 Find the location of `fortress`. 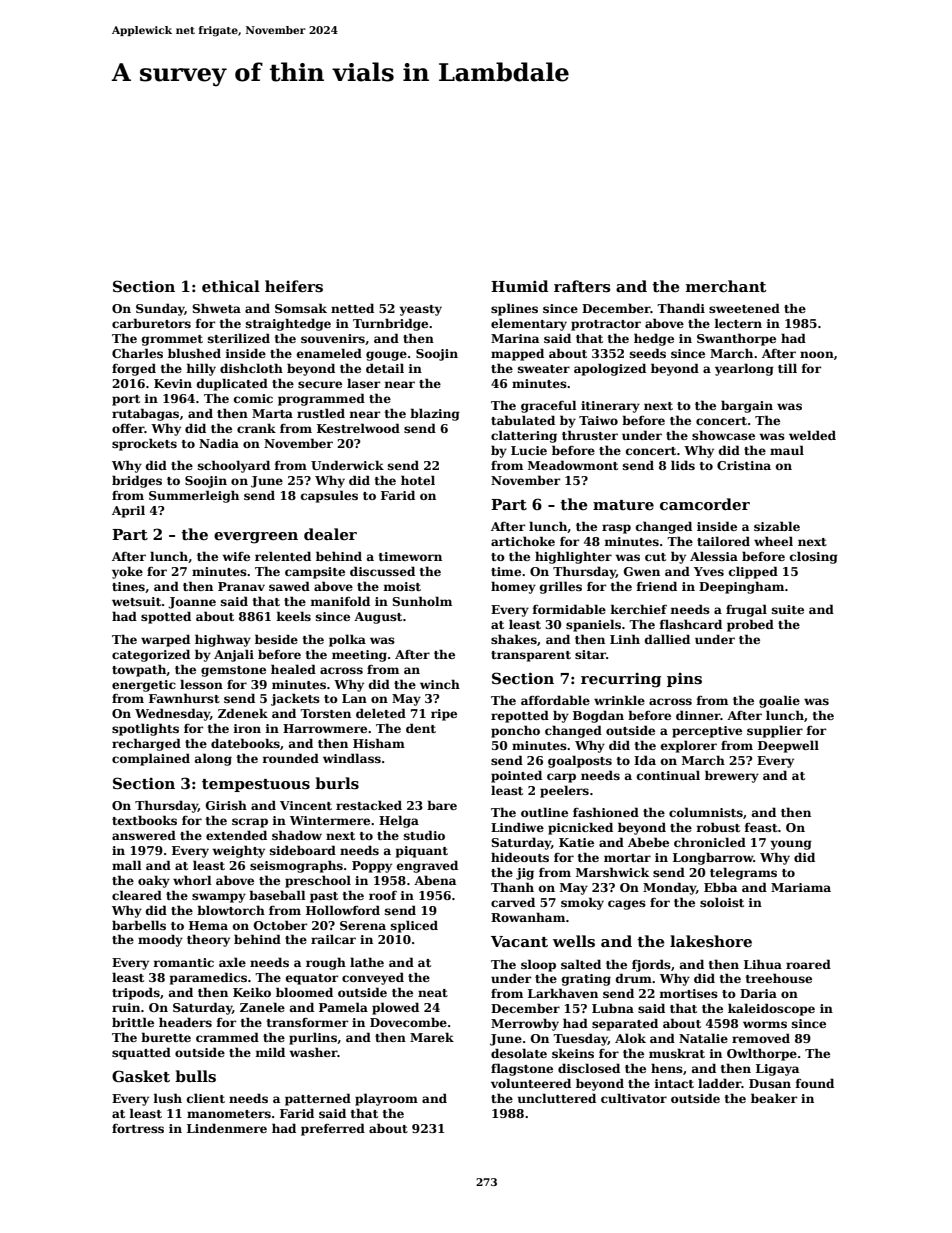

fortress is located at coordinates (138, 1128).
